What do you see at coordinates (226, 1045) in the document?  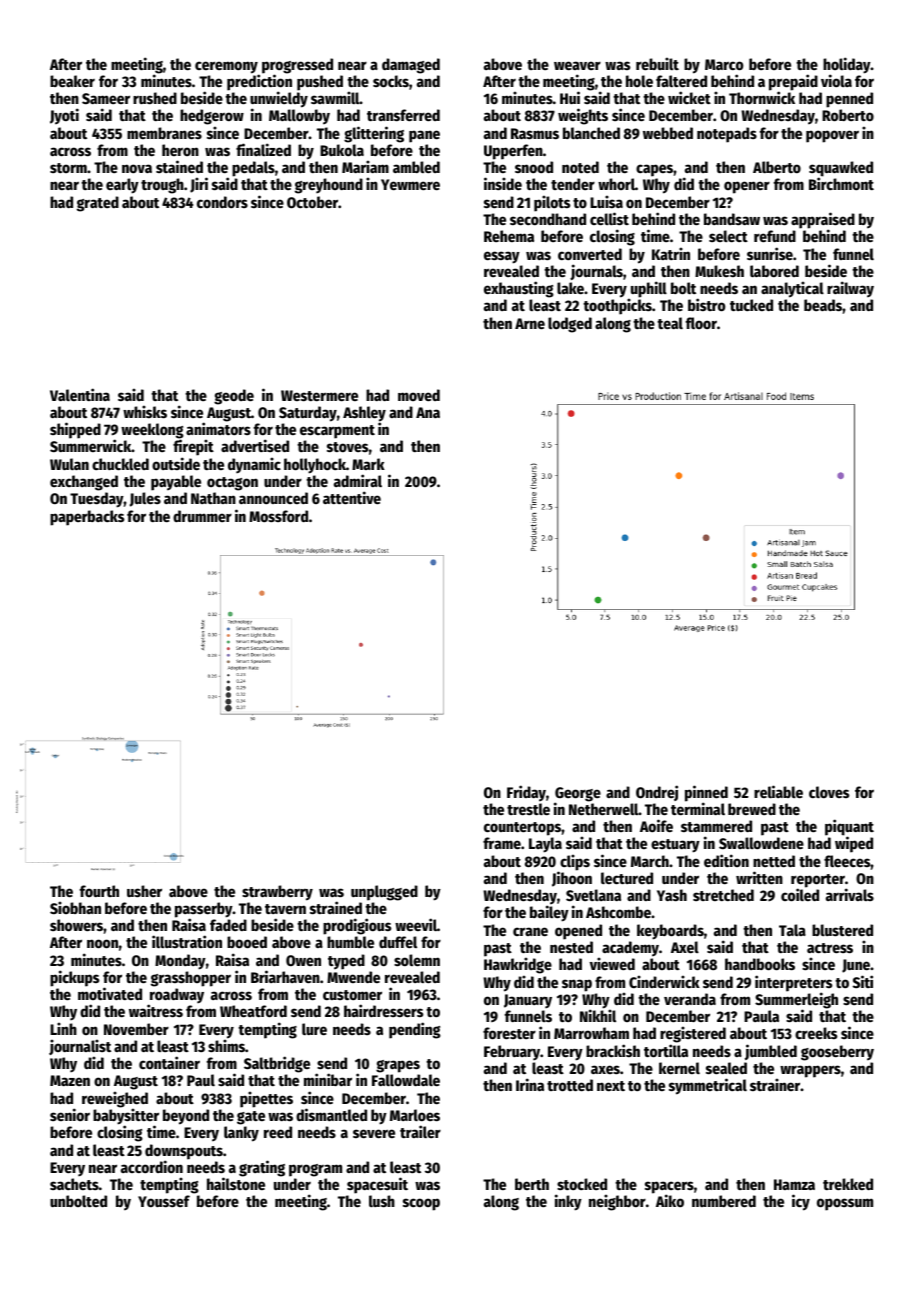 I see `shims` at bounding box center [226, 1045].
